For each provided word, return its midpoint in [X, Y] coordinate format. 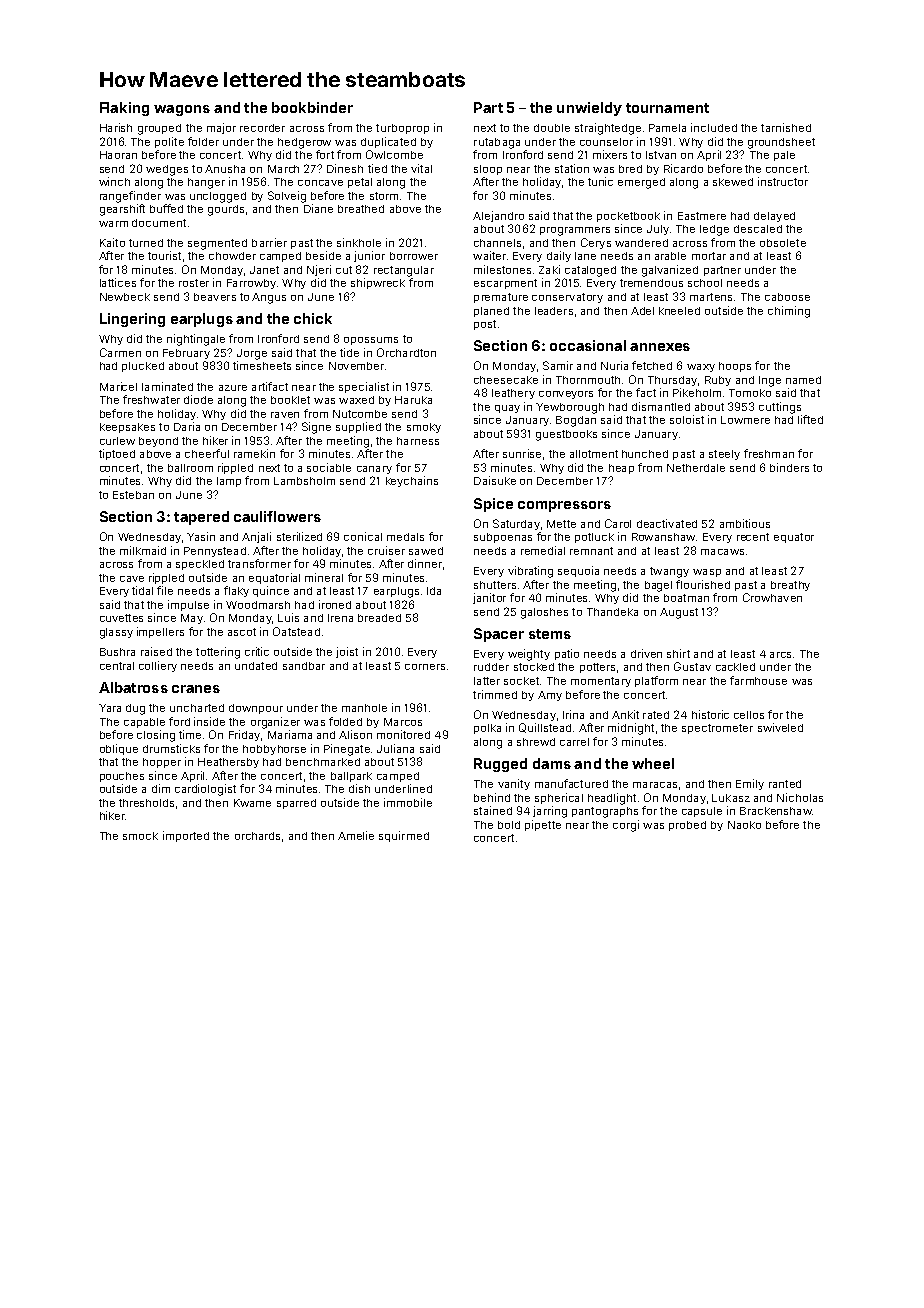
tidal [142, 590]
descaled [758, 229]
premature [501, 298]
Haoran [118, 155]
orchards [257, 836]
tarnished [786, 127]
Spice [493, 505]
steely [724, 455]
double [552, 128]
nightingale [196, 340]
